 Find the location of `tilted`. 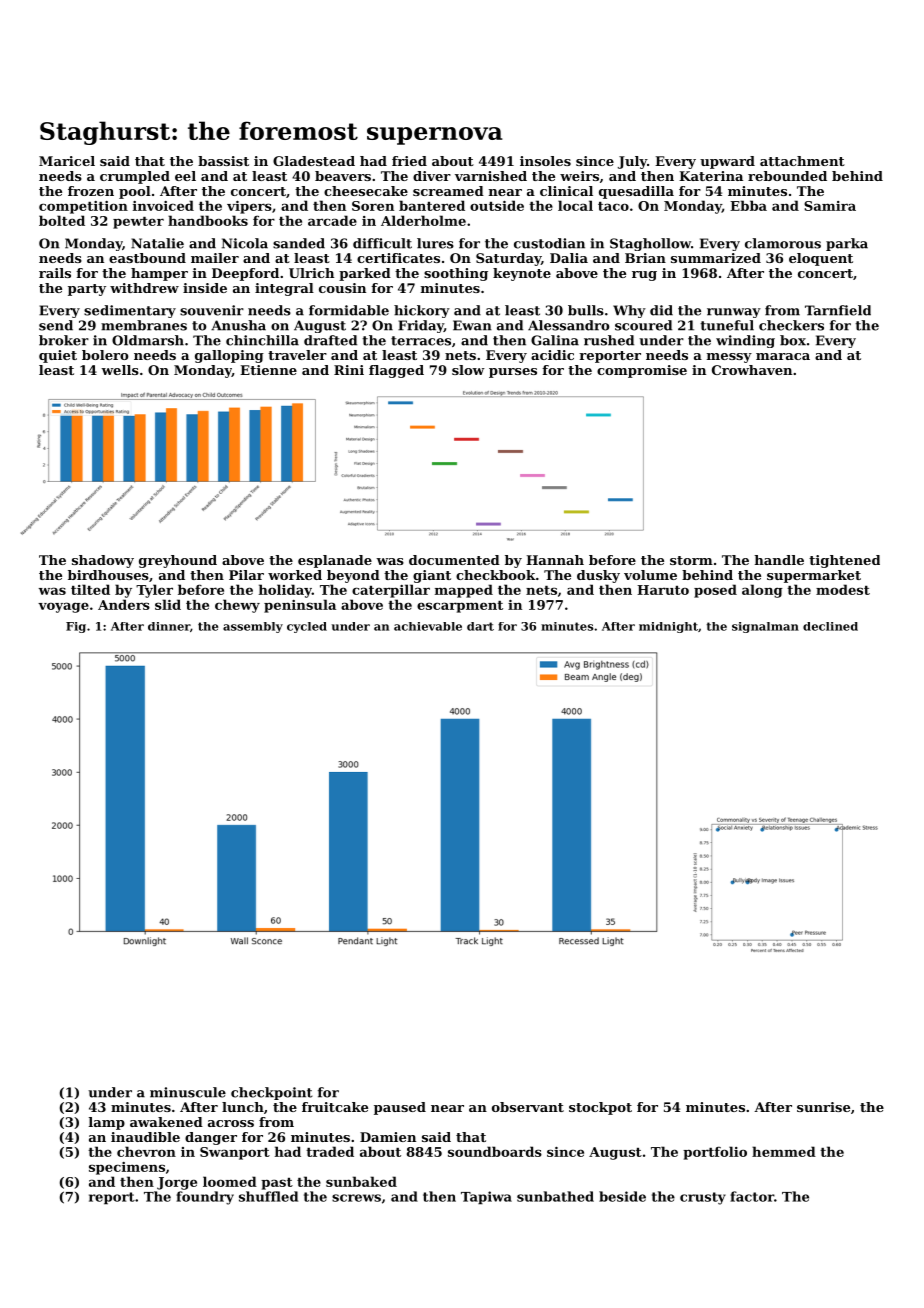

tilted is located at coordinates (90, 589).
